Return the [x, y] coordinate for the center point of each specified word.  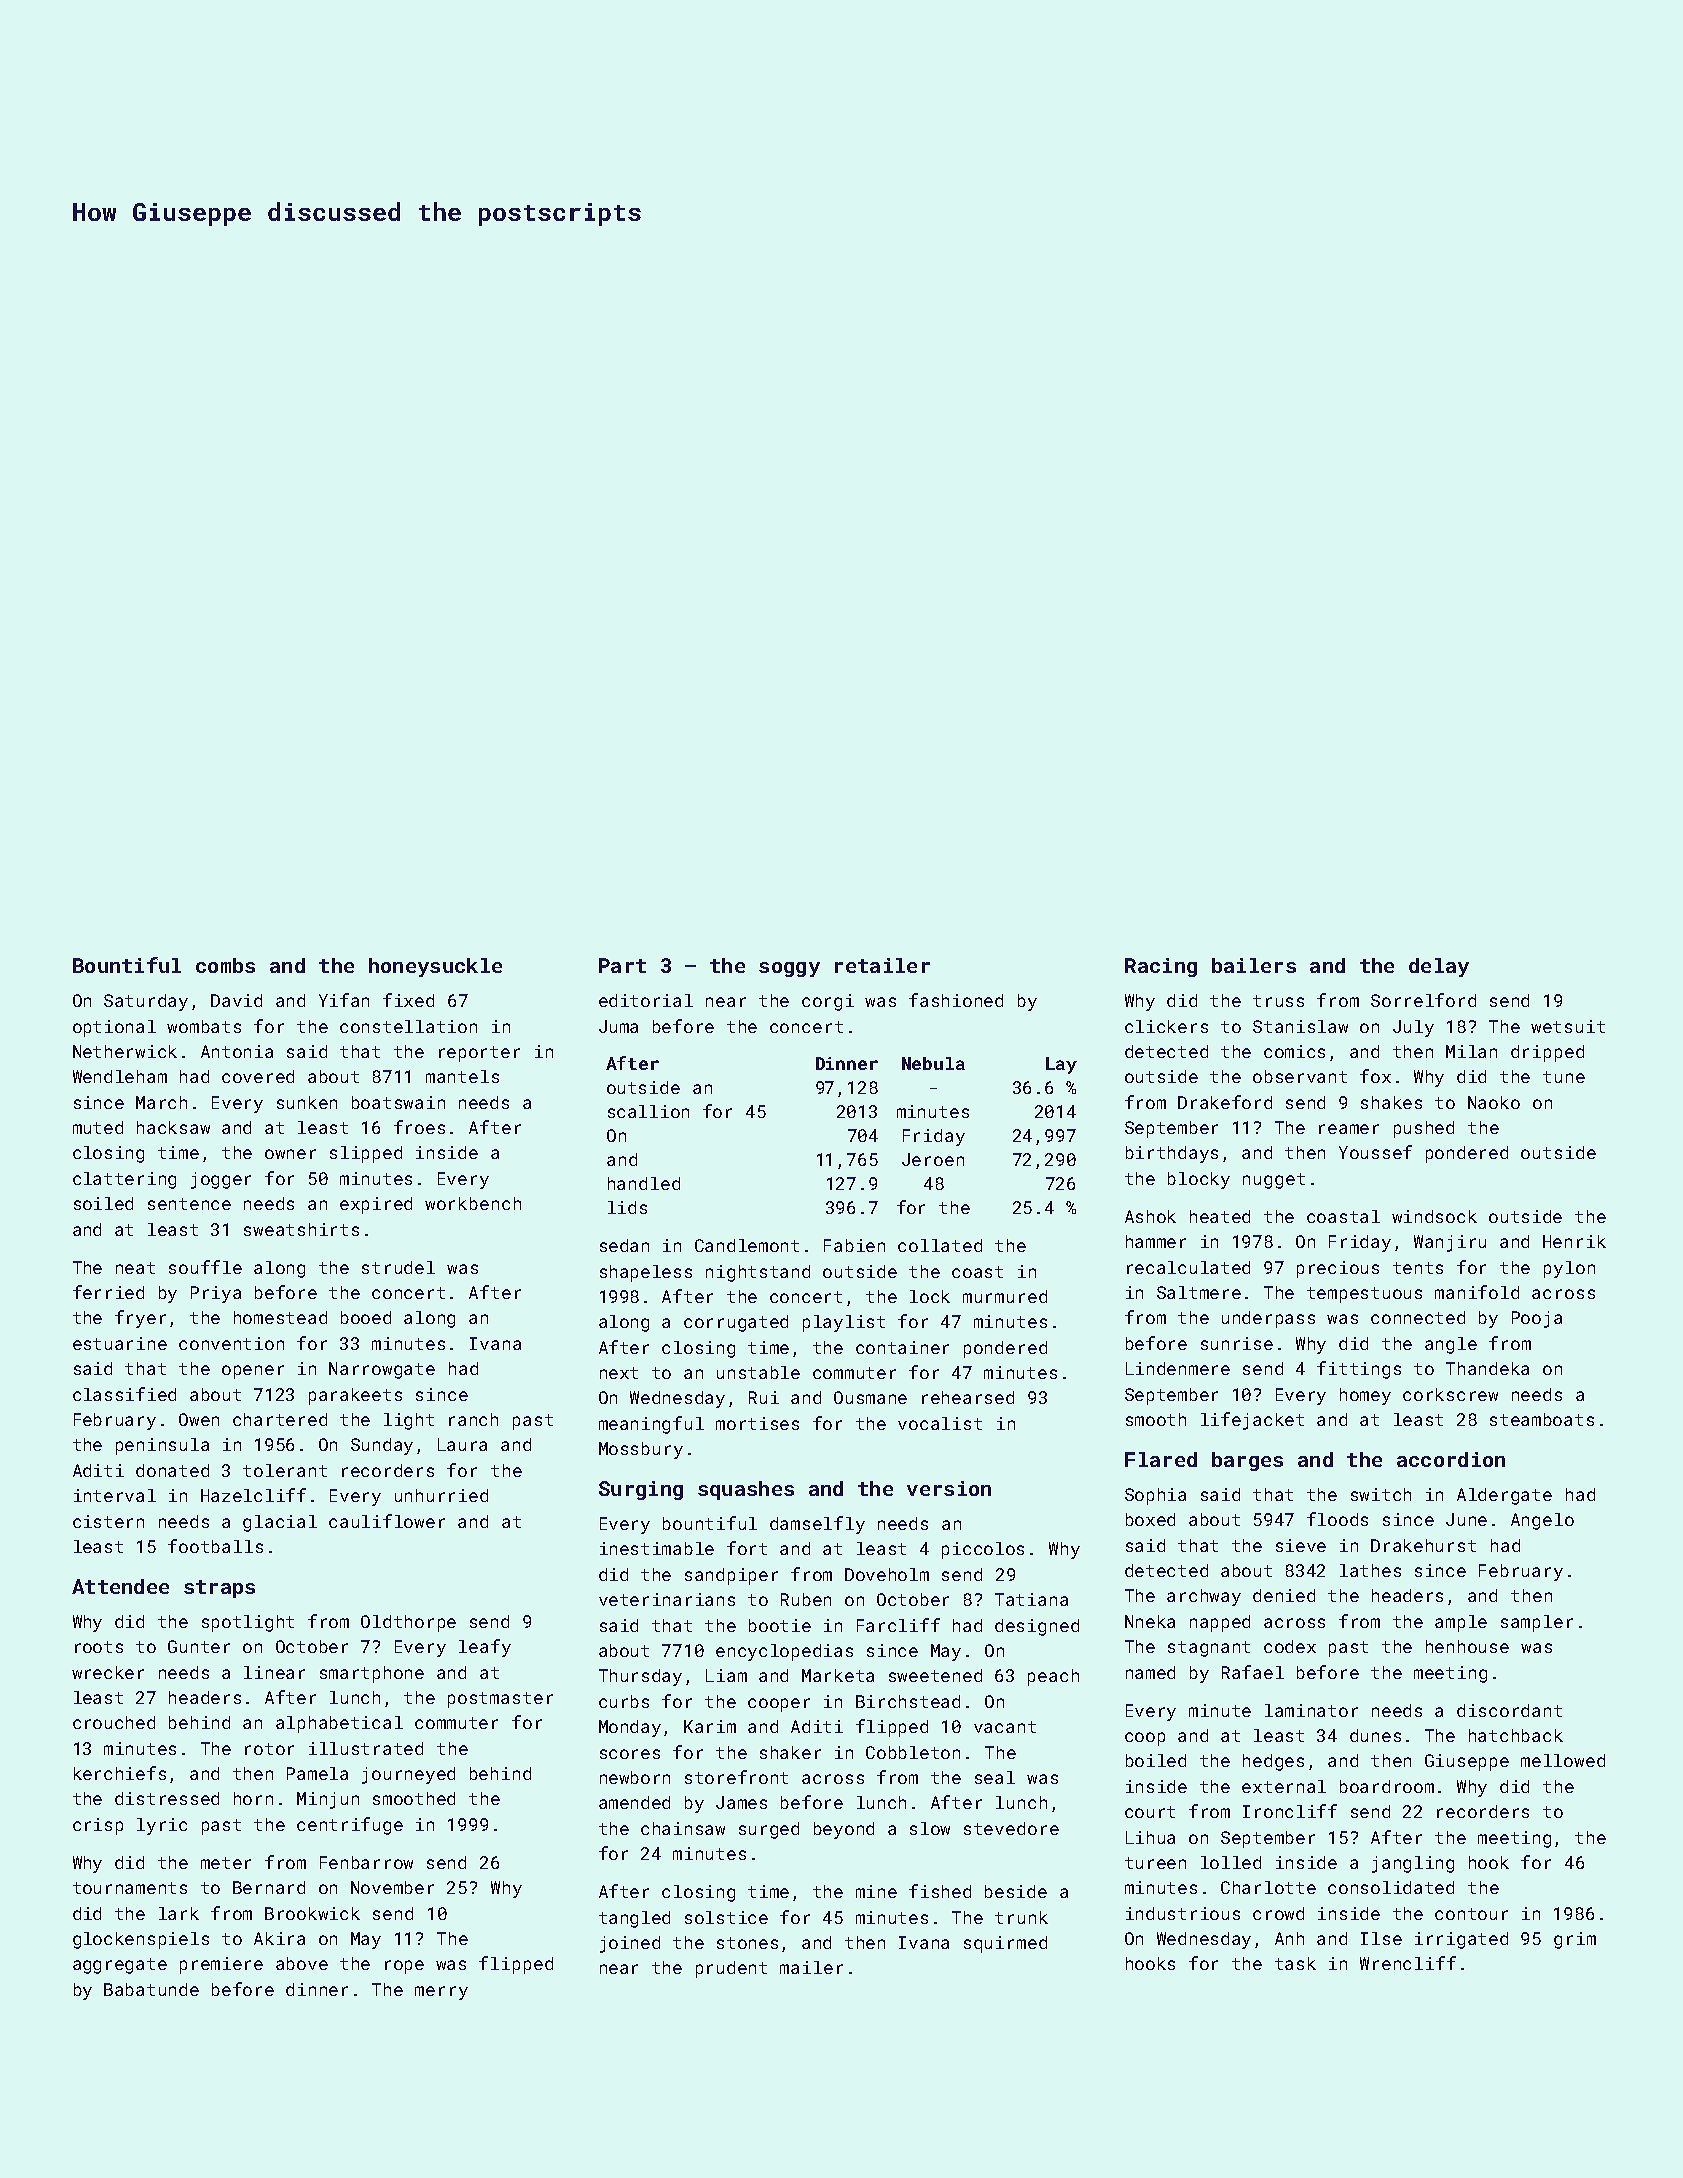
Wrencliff [1408, 1963]
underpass [1268, 1319]
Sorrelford [1423, 1000]
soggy [789, 969]
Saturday [146, 1002]
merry [441, 1993]
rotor [269, 1749]
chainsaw [683, 1828]
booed [366, 1317]
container [902, 1347]
